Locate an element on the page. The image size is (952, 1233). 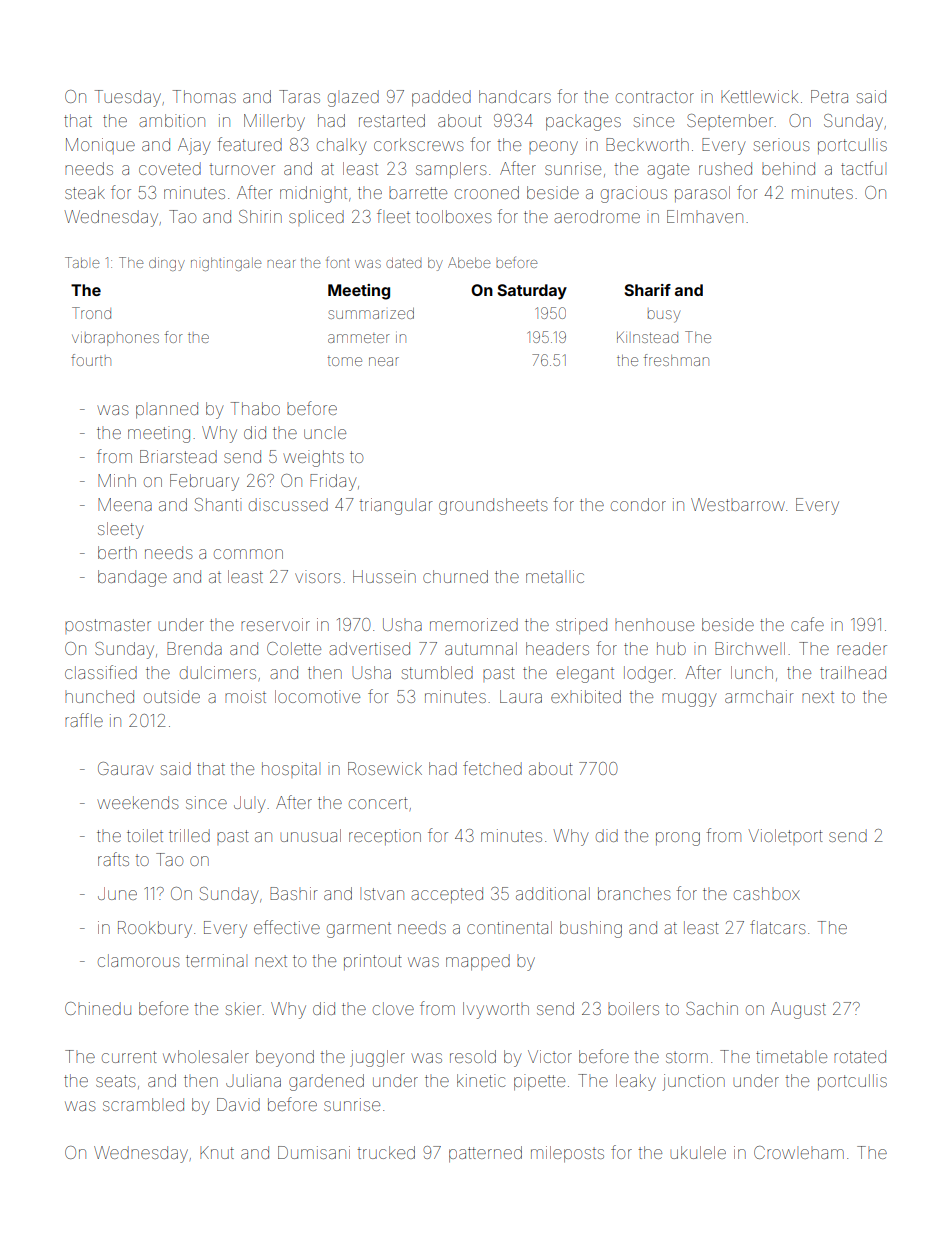
Juliana is located at coordinates (253, 1080).
